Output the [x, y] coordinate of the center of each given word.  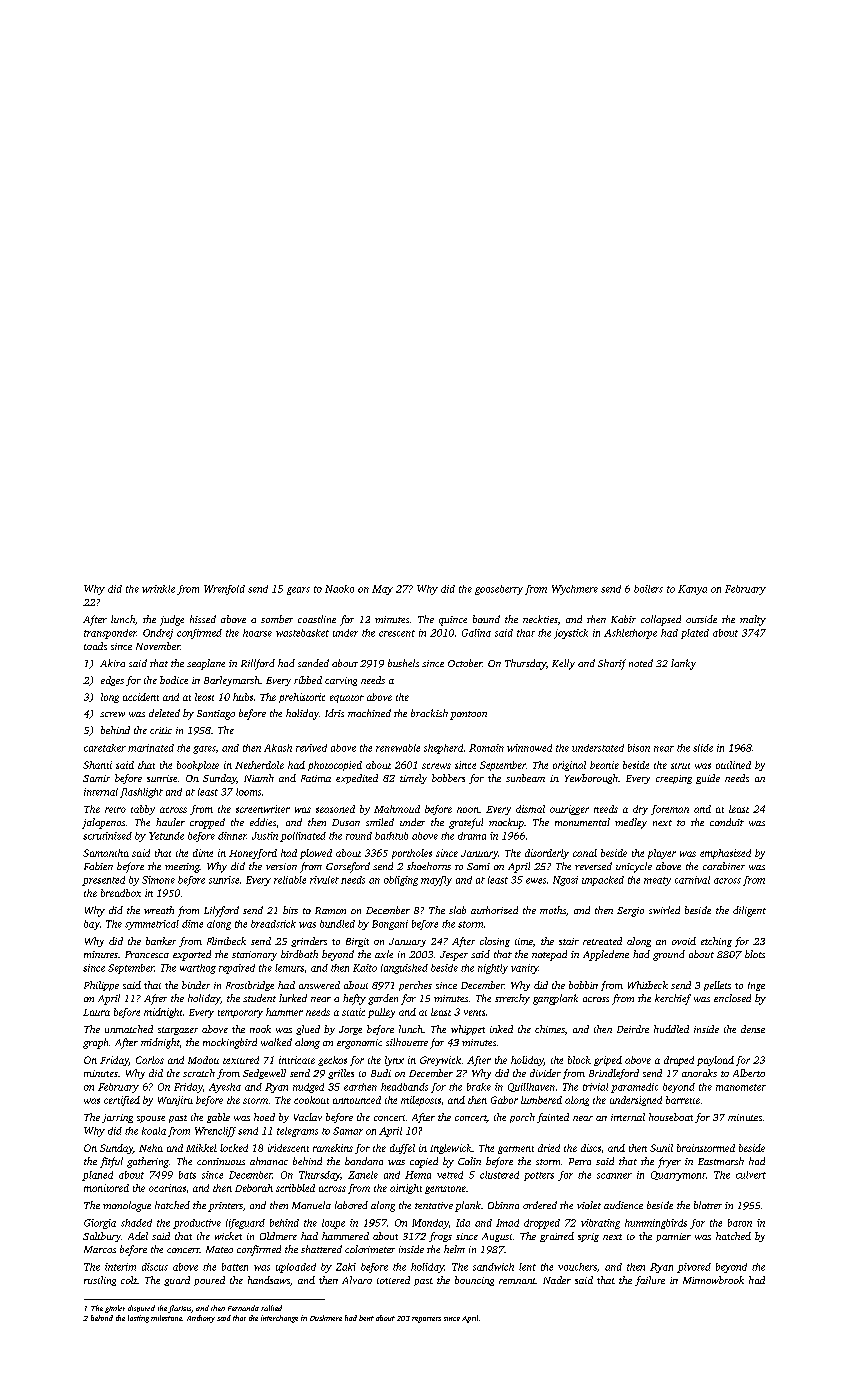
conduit [727, 822]
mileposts [421, 1101]
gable [218, 1118]
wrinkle [158, 589]
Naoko [339, 589]
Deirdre [633, 1029]
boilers [648, 589]
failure [650, 1281]
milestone [166, 1318]
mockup [506, 823]
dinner [232, 836]
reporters [426, 1320]
